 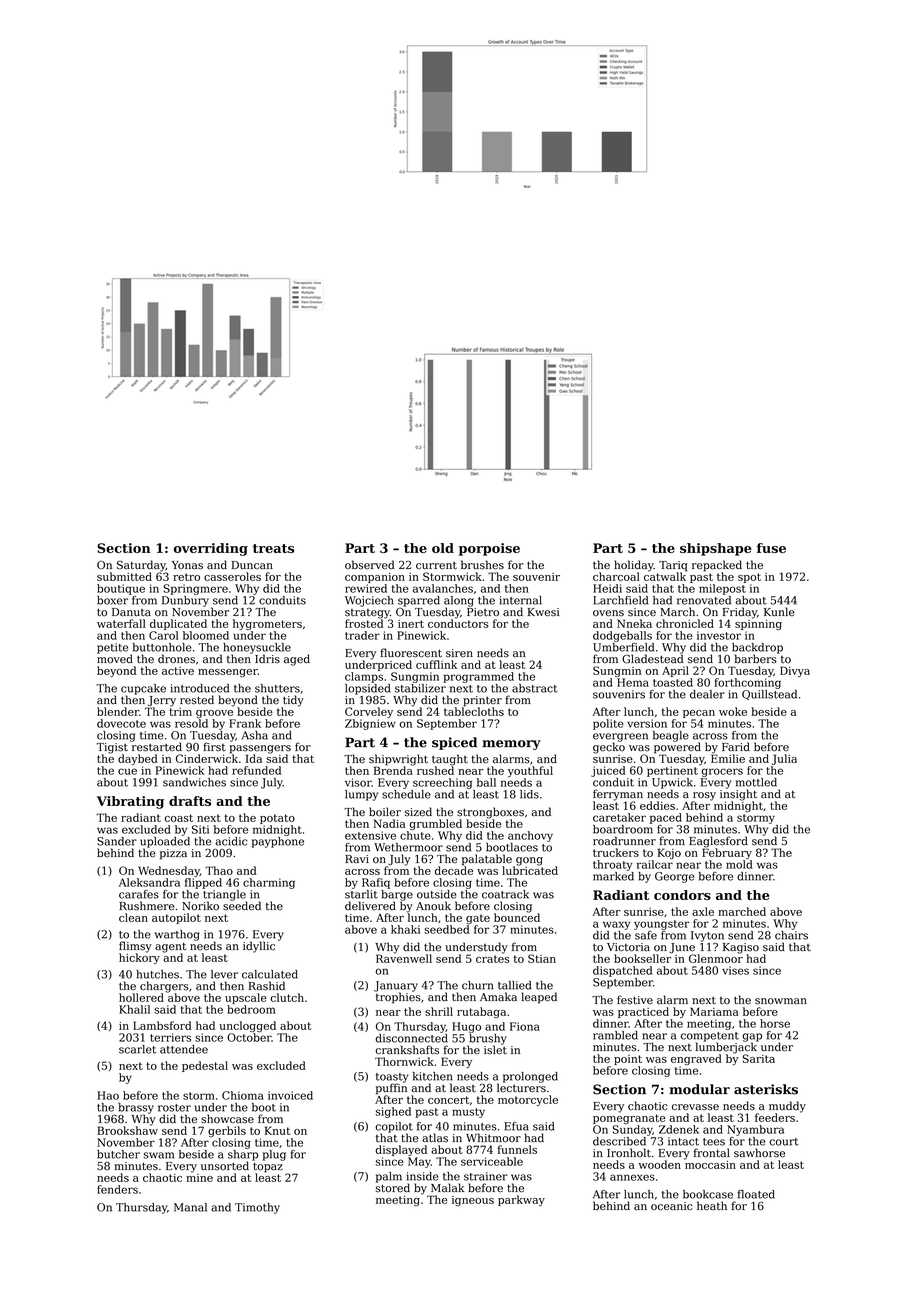 I want to click on blender, so click(x=118, y=711).
